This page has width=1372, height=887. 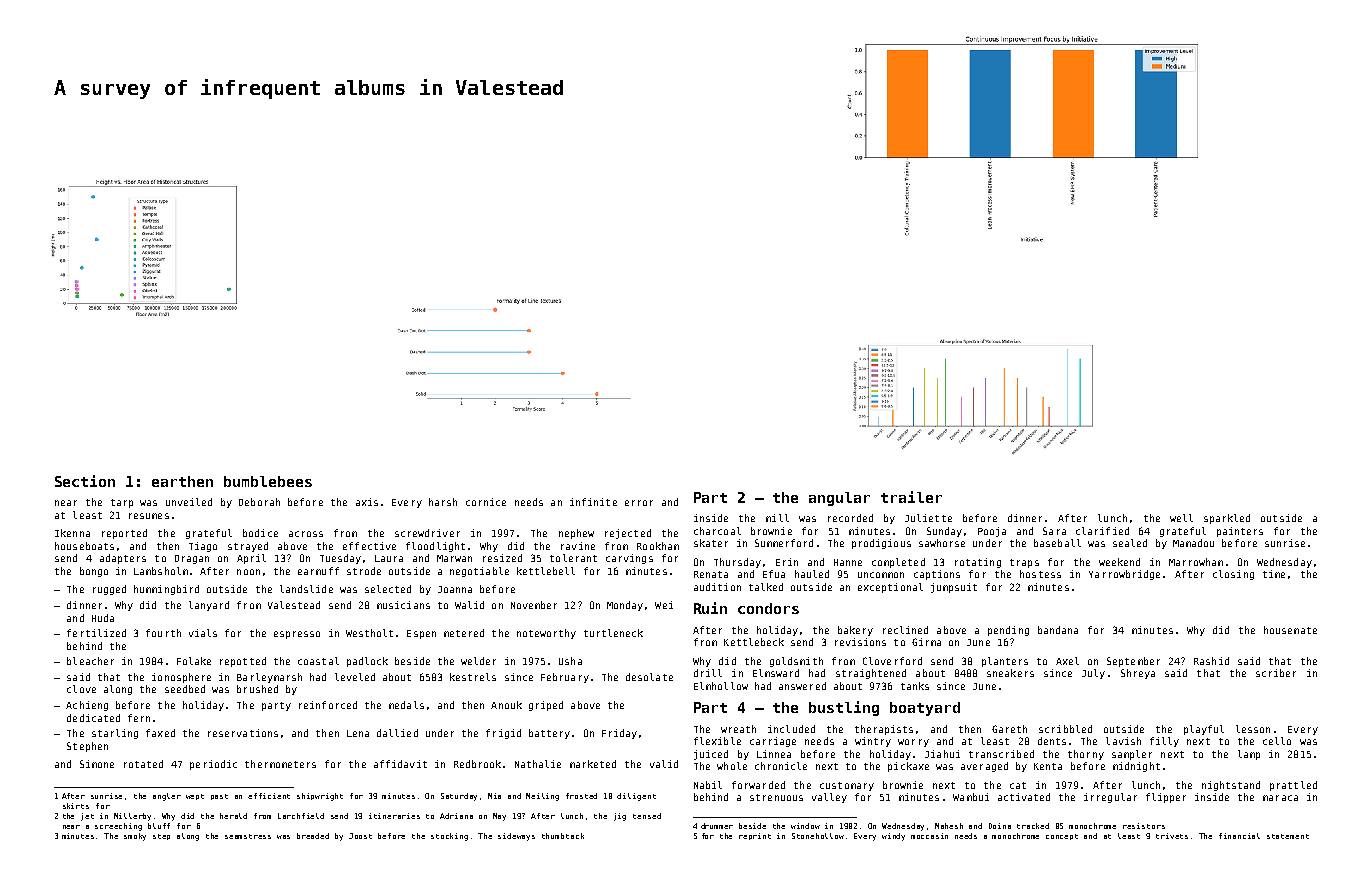 I want to click on well, so click(x=1181, y=518).
